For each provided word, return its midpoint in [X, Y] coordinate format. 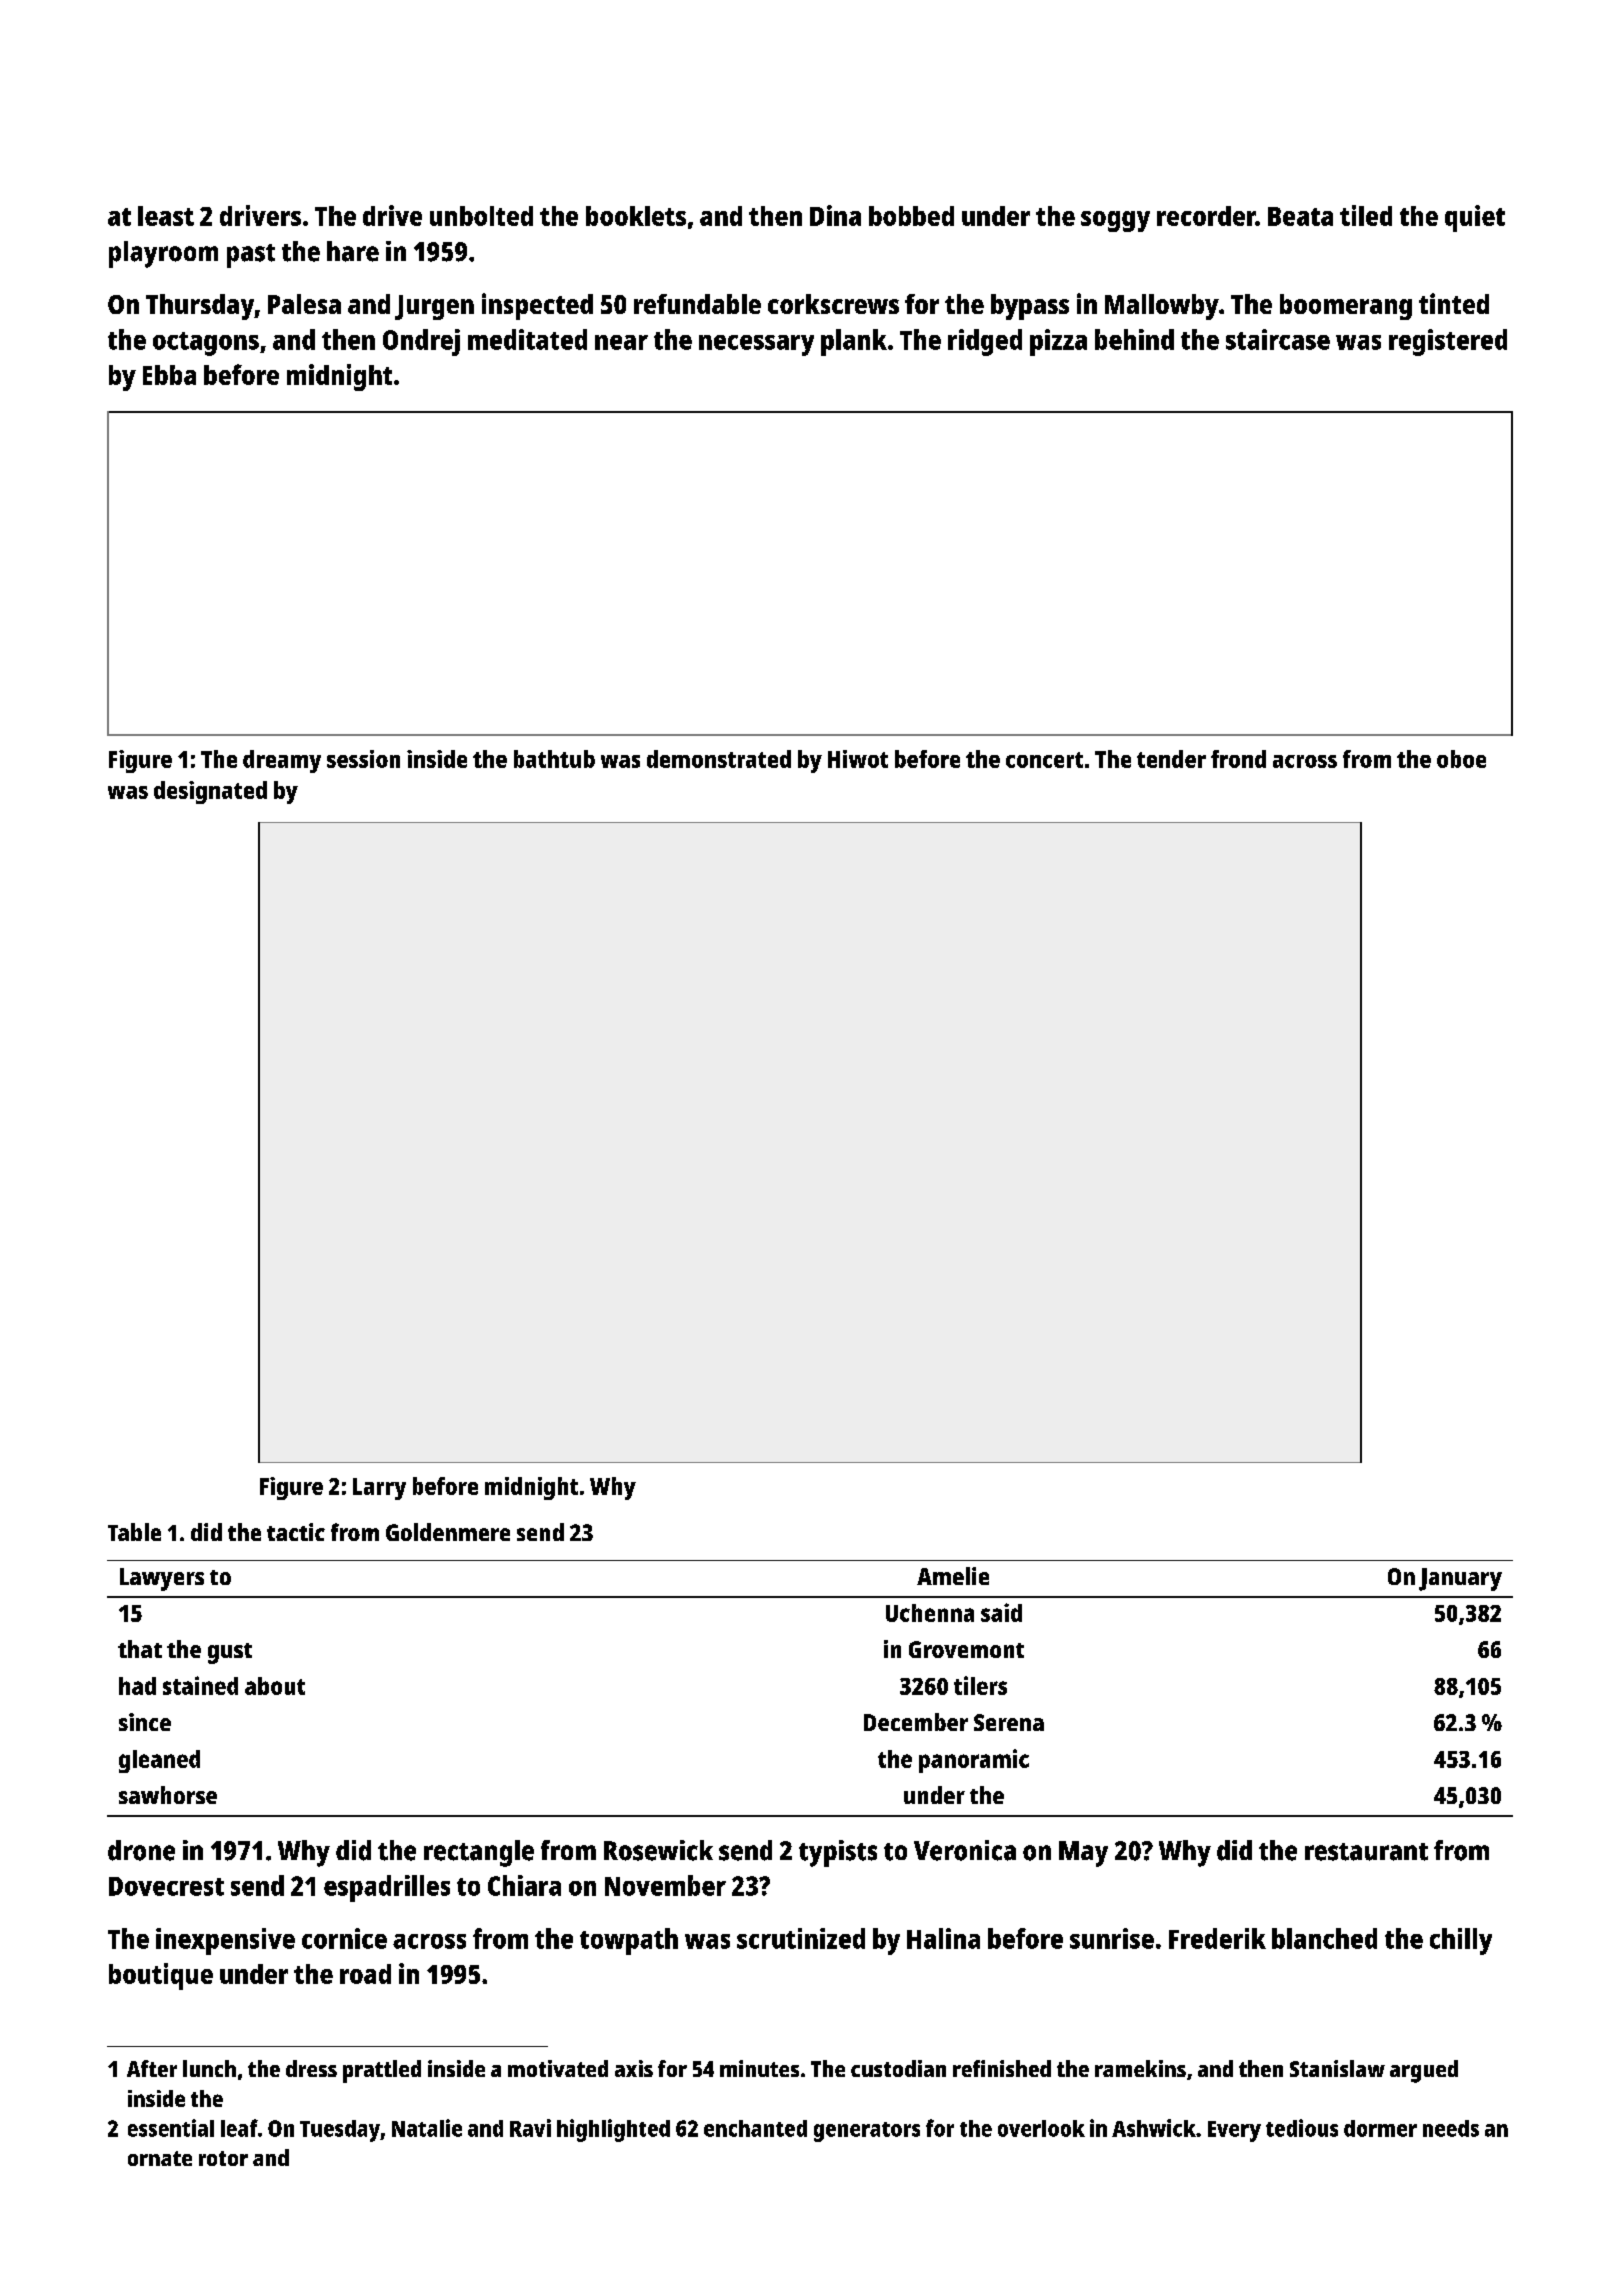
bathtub [554, 759]
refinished [1002, 2068]
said [1001, 1612]
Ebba [169, 375]
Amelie [953, 1576]
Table [134, 1532]
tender [1171, 759]
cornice [344, 1938]
